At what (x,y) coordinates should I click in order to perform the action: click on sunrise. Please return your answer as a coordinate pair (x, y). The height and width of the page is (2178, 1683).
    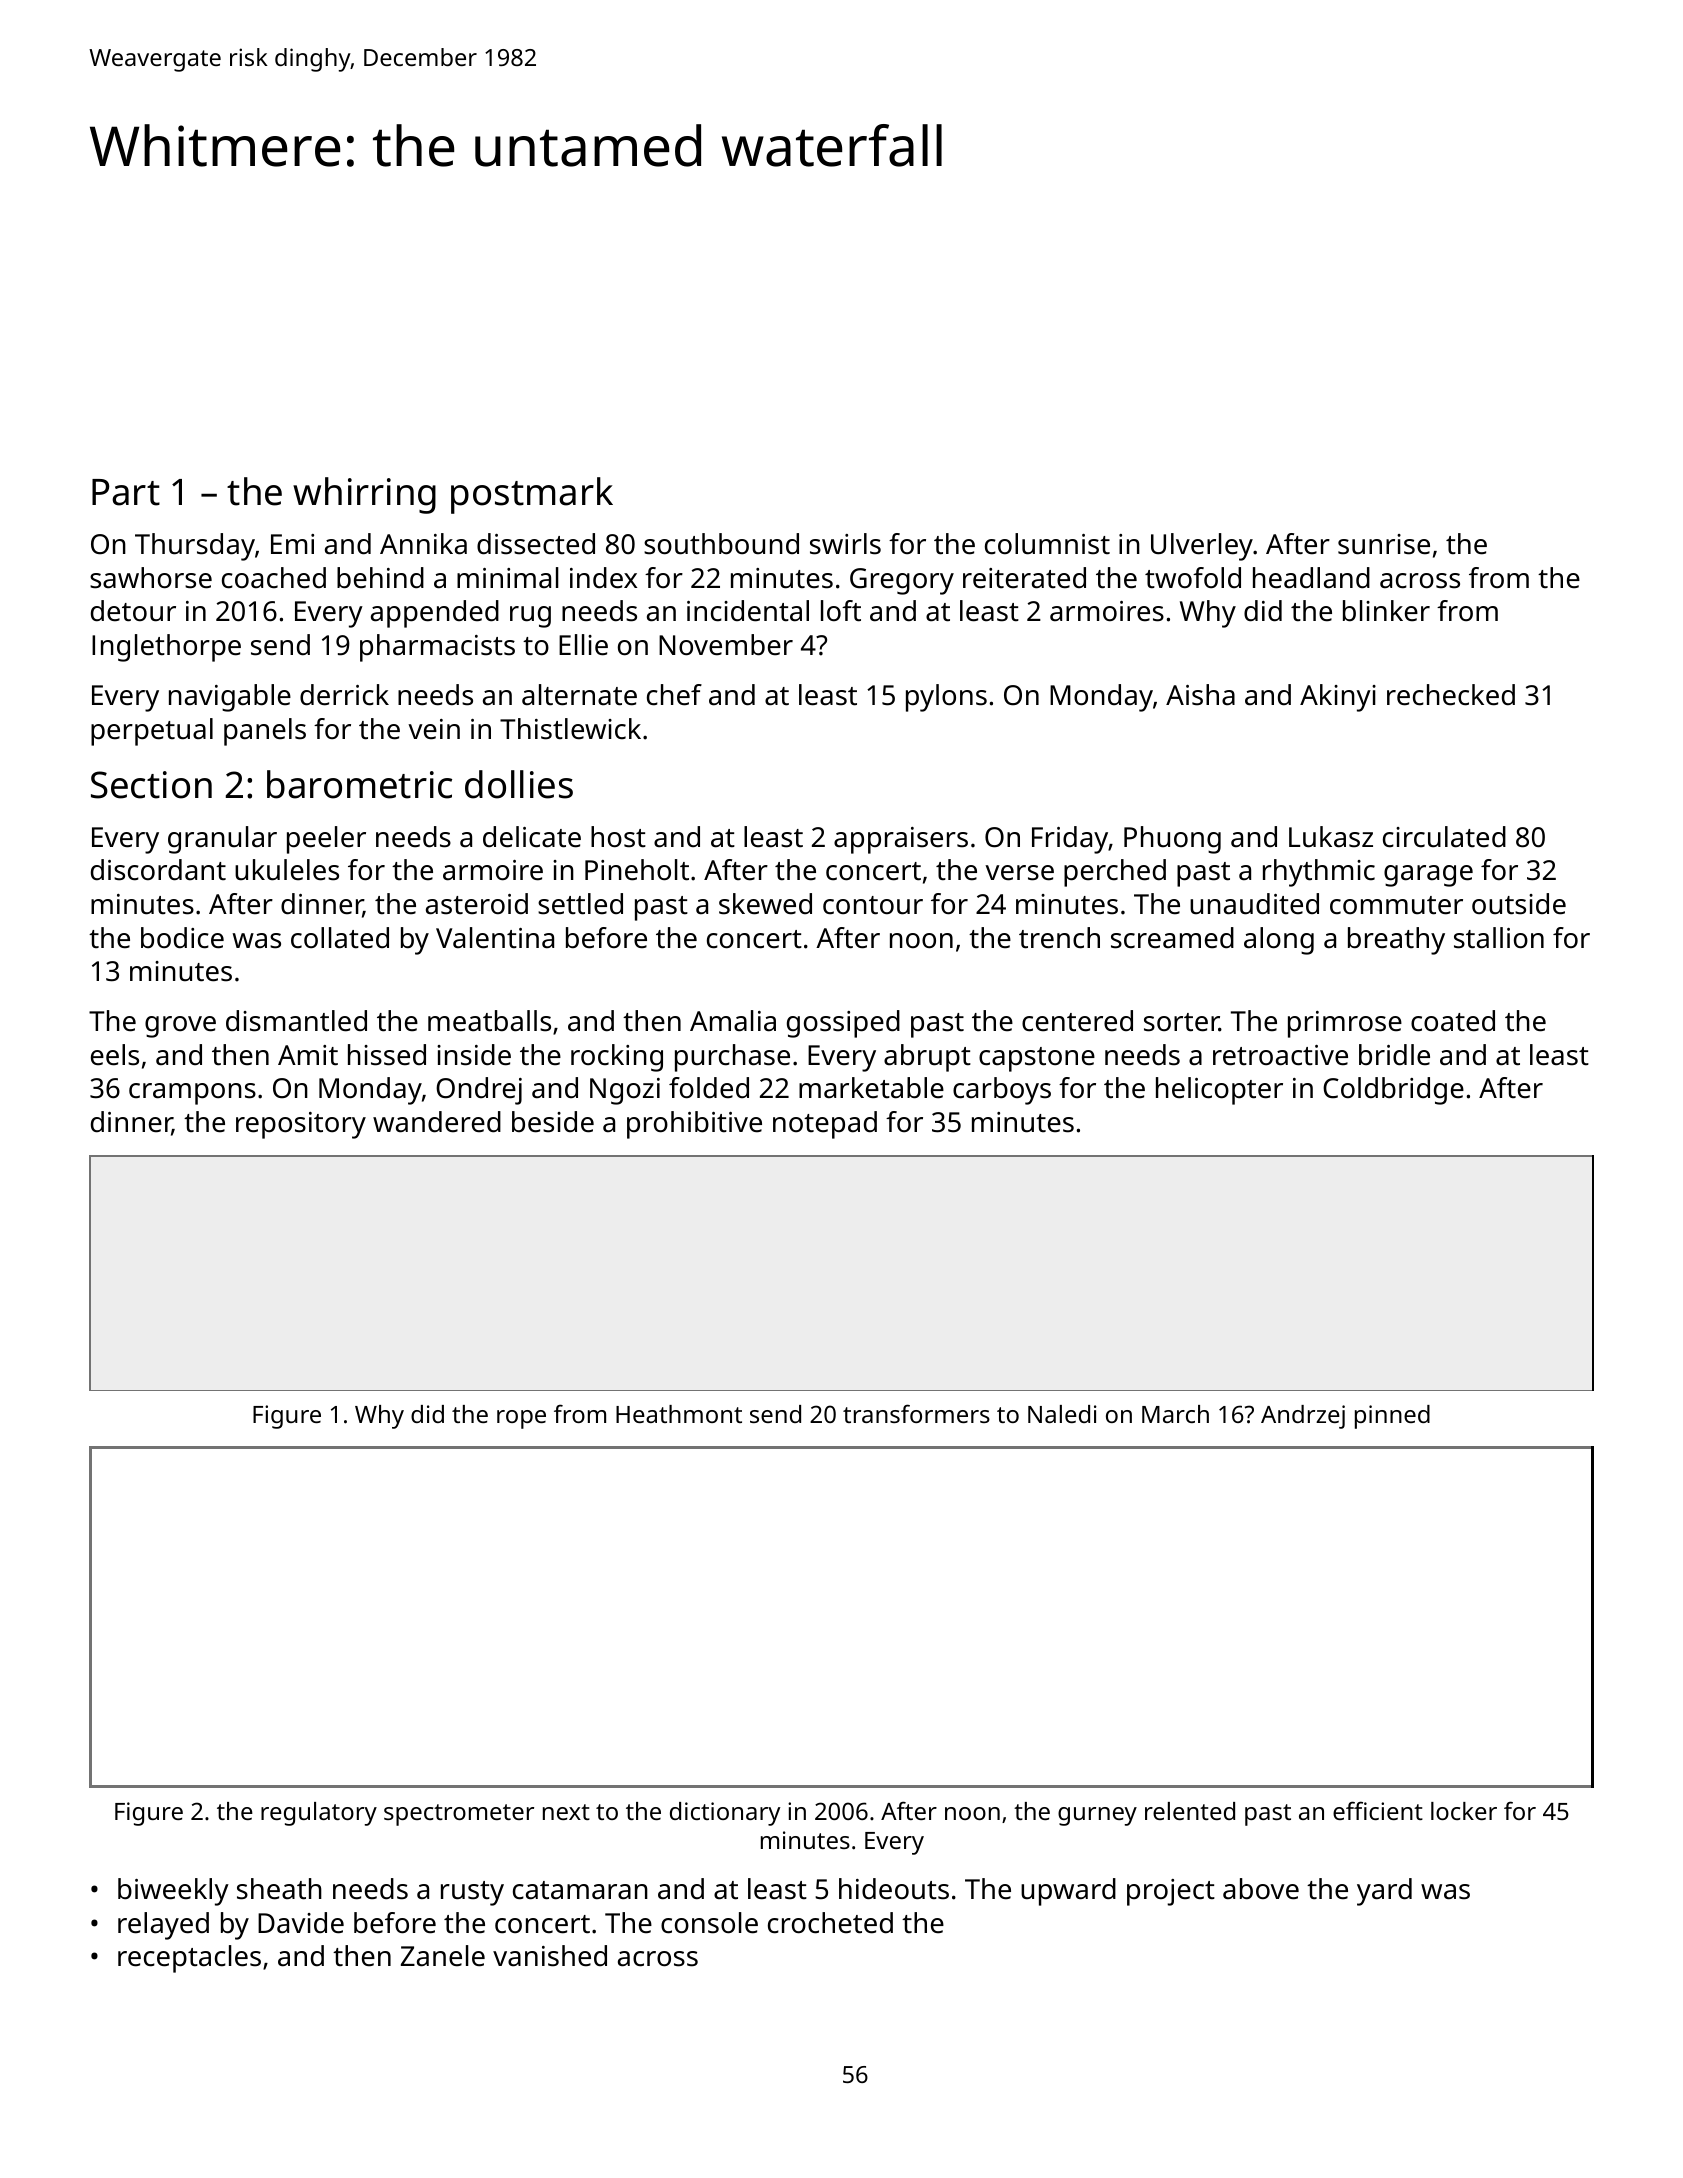
    Looking at the image, I should click on (1384, 544).
